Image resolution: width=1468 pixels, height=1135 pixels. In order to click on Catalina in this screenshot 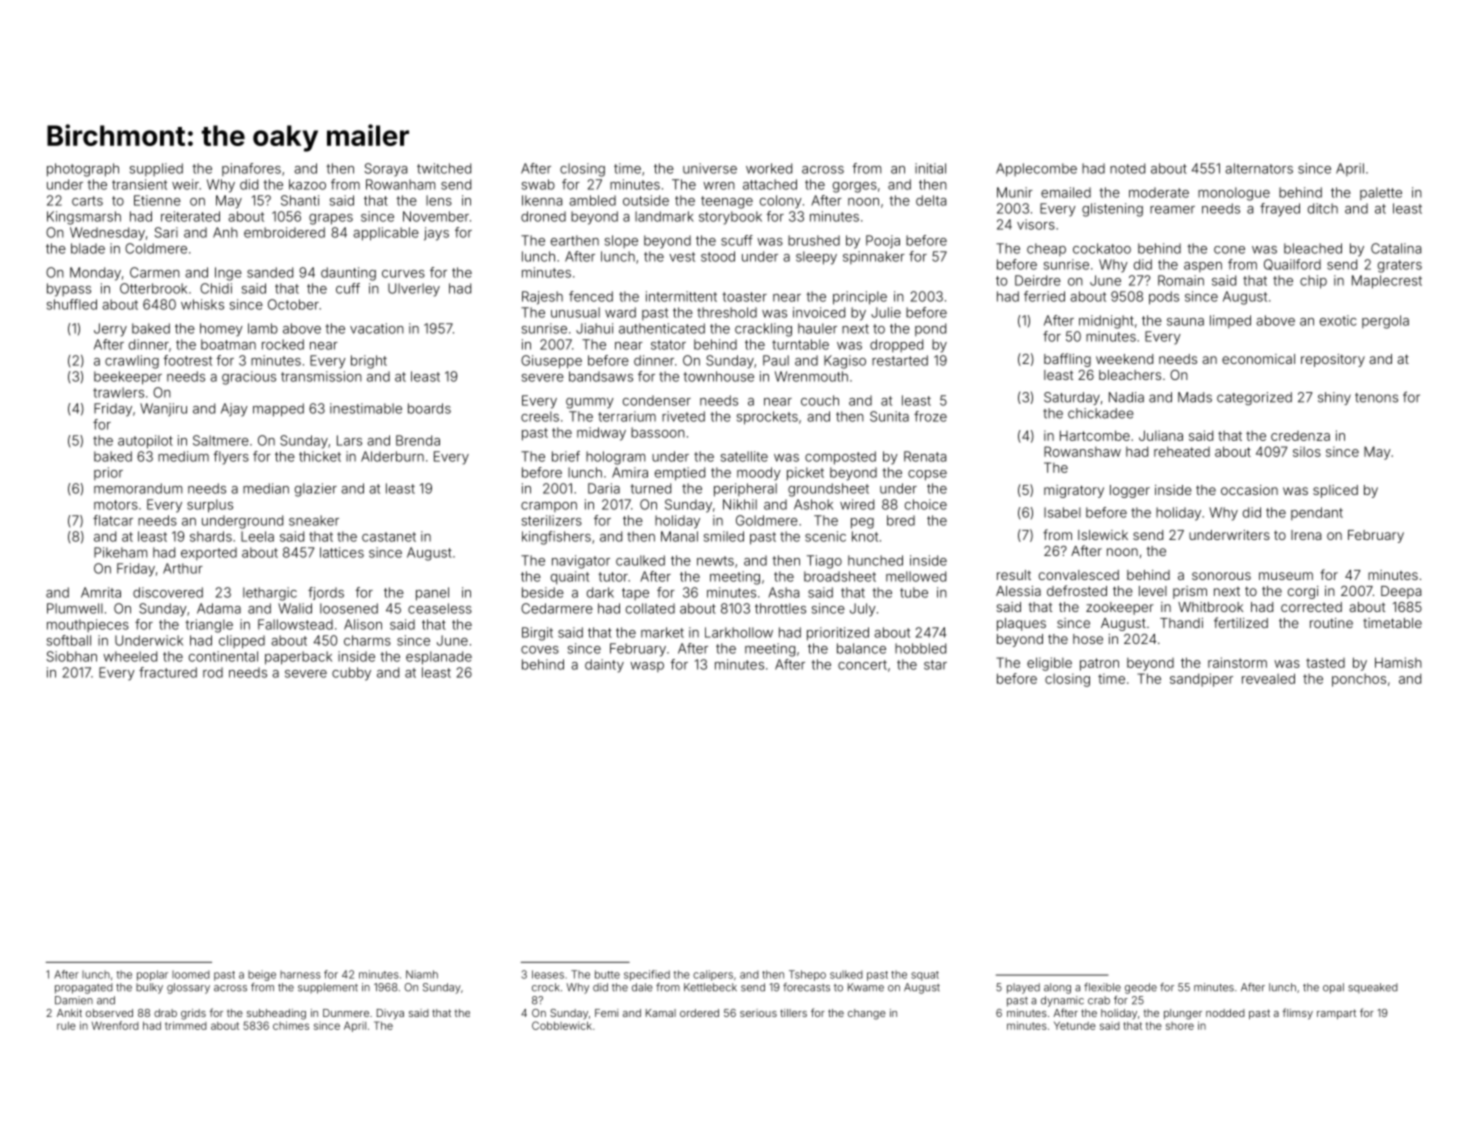, I will do `click(1396, 248)`.
